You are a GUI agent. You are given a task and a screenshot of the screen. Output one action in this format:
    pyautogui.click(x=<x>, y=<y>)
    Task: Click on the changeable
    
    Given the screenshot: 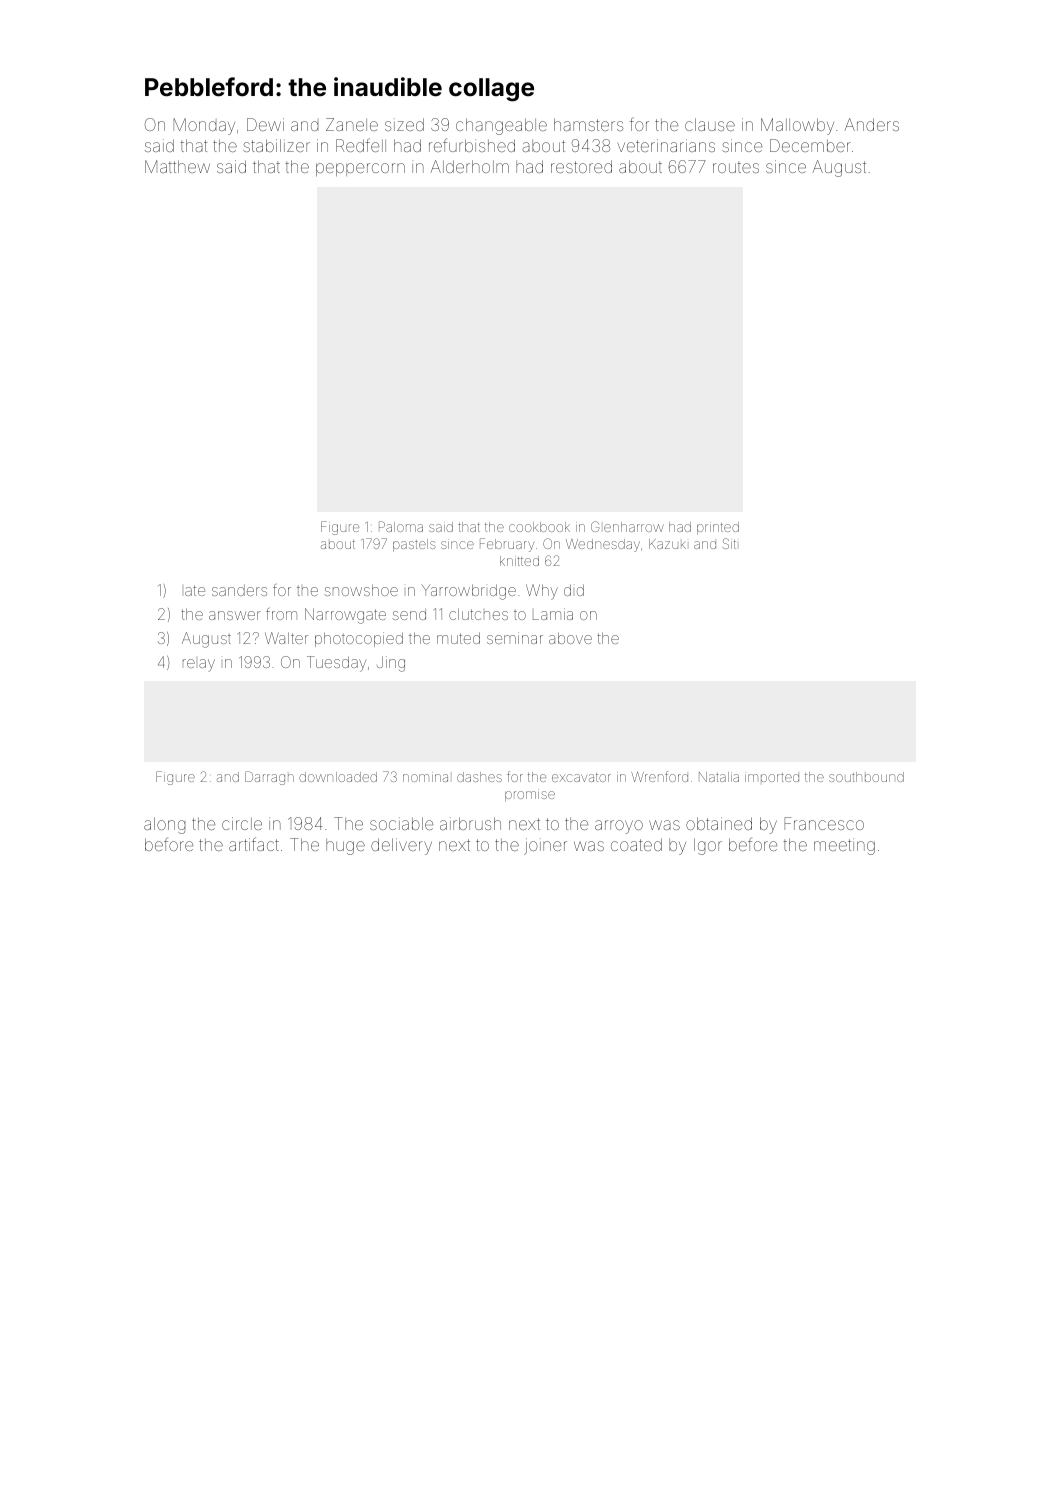 What is the action you would take?
    pyautogui.click(x=501, y=126)
